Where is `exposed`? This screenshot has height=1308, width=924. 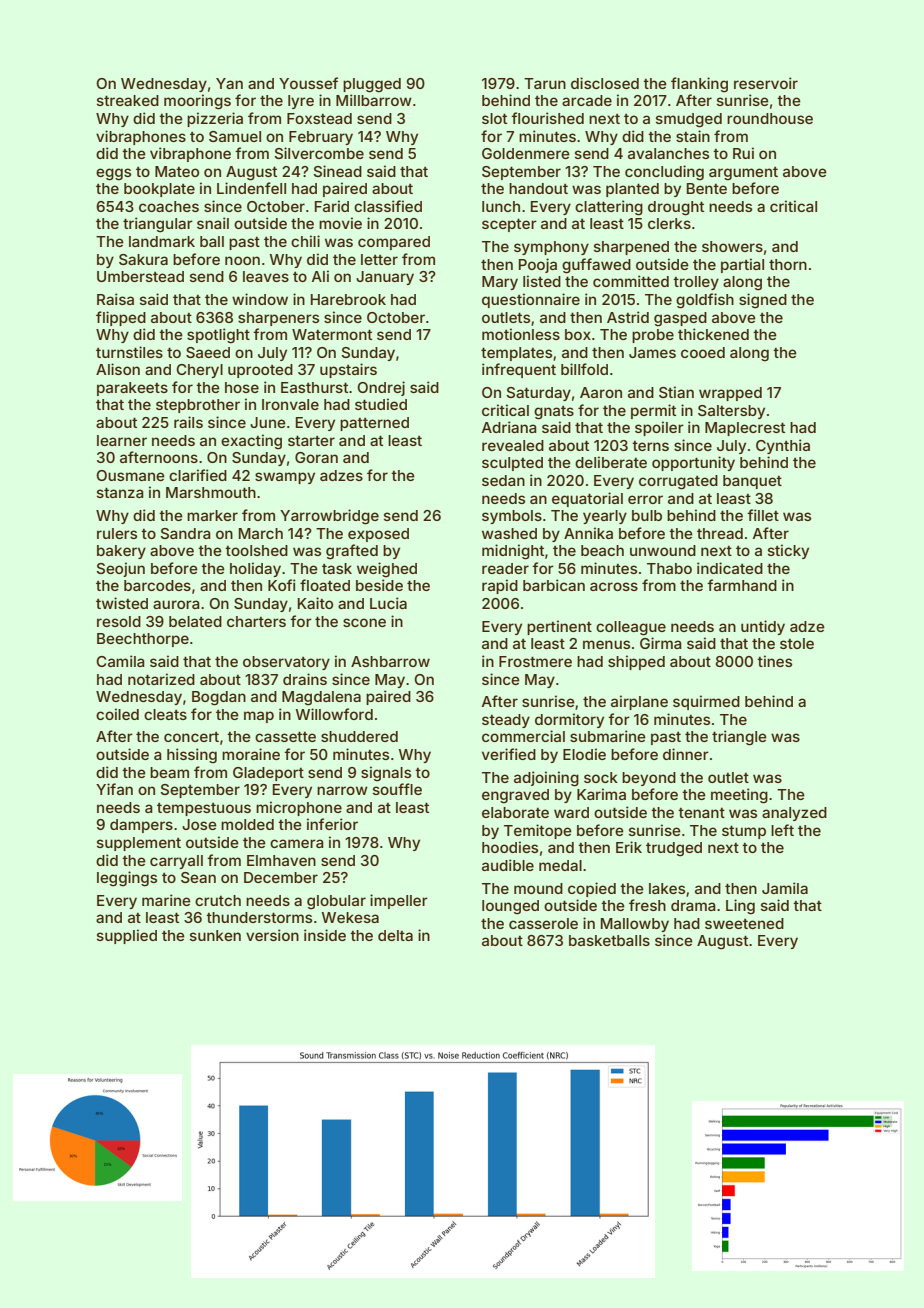
exposed is located at coordinates (378, 535).
